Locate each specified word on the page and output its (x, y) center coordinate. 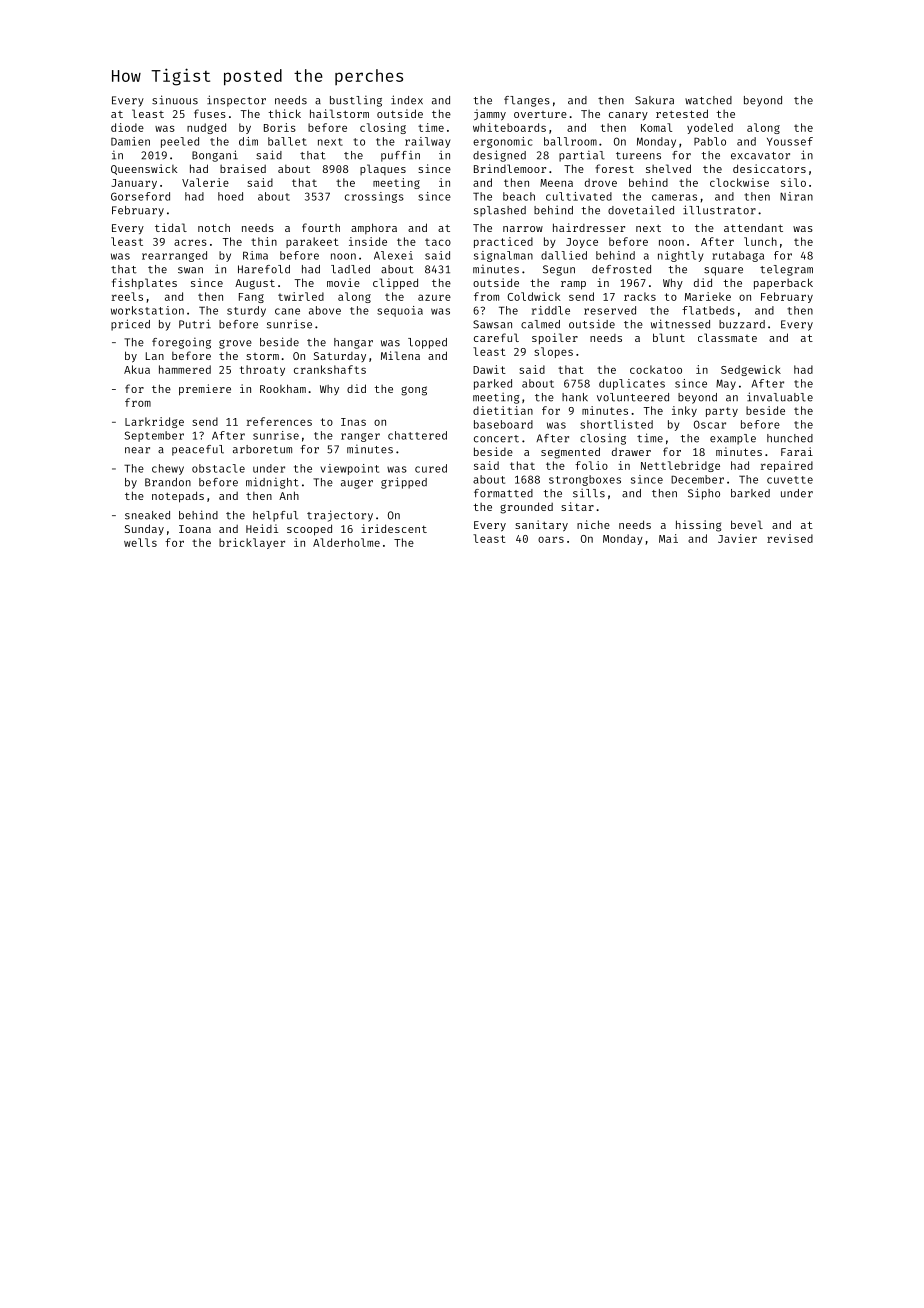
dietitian (503, 410)
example (733, 439)
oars (551, 539)
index (407, 100)
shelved (668, 168)
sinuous (175, 100)
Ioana (195, 529)
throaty (262, 370)
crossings (374, 197)
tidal (171, 227)
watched (708, 100)
